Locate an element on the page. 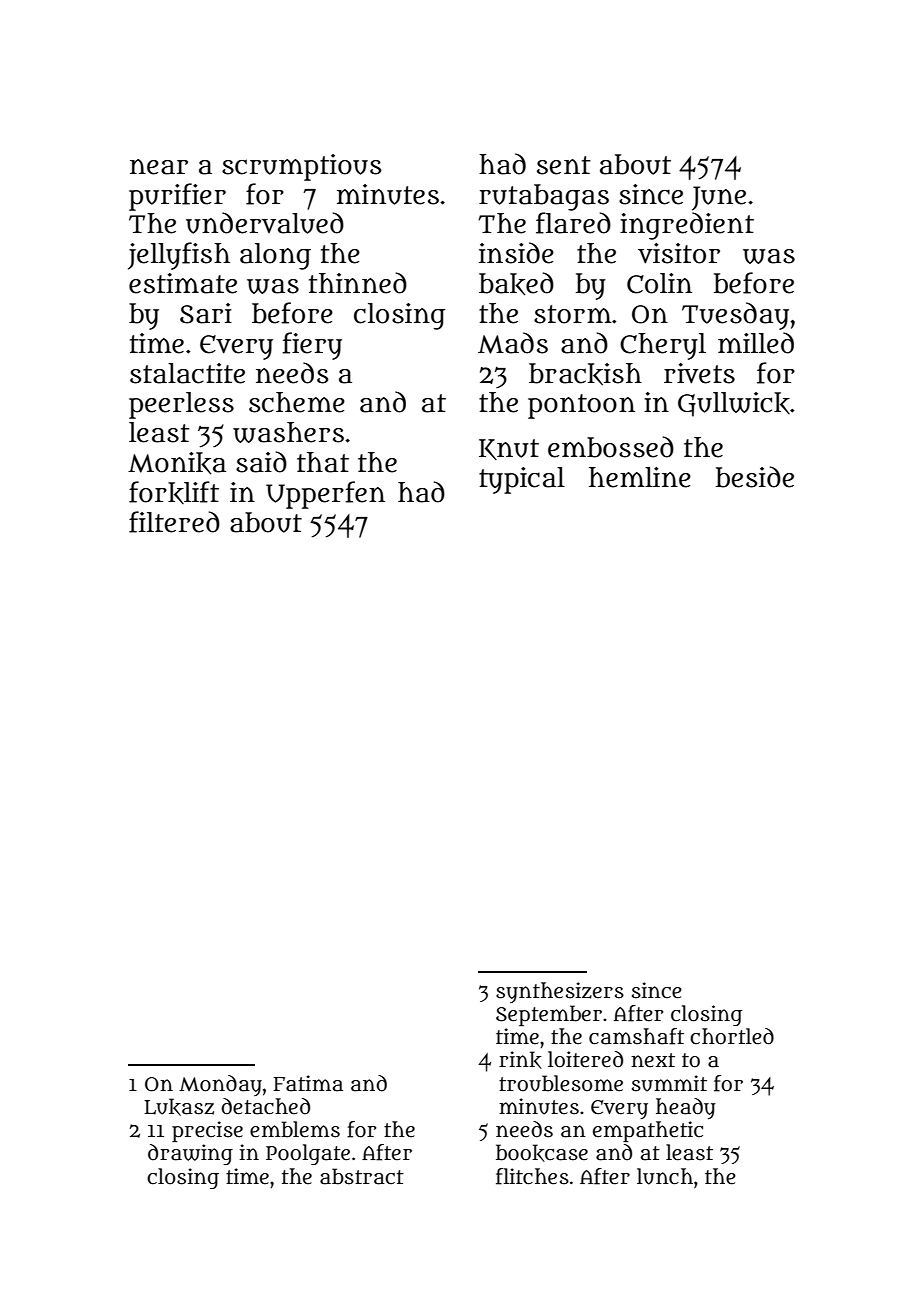 The height and width of the document is (1311, 924). filtered is located at coordinates (174, 522).
